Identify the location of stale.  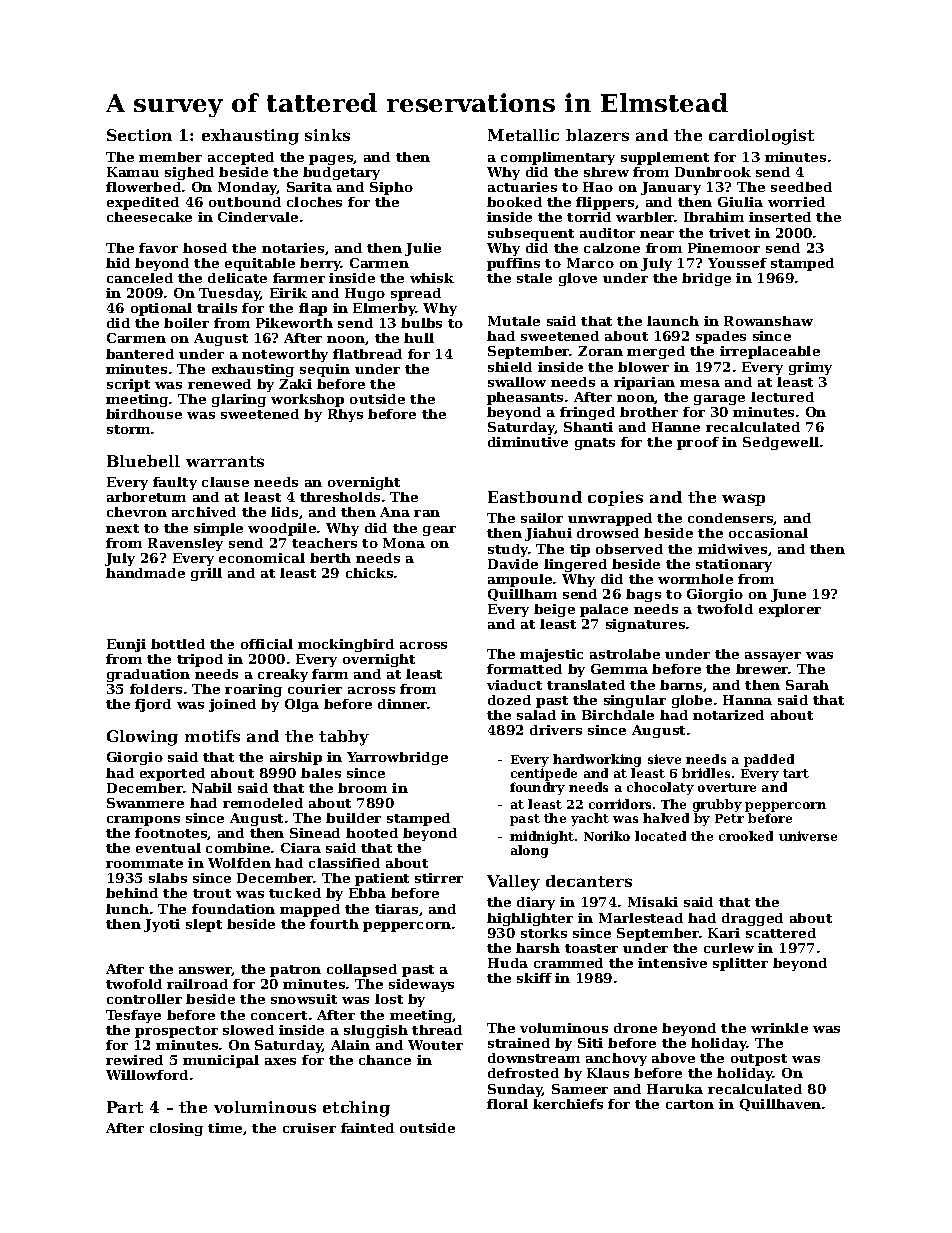
(534, 278).
